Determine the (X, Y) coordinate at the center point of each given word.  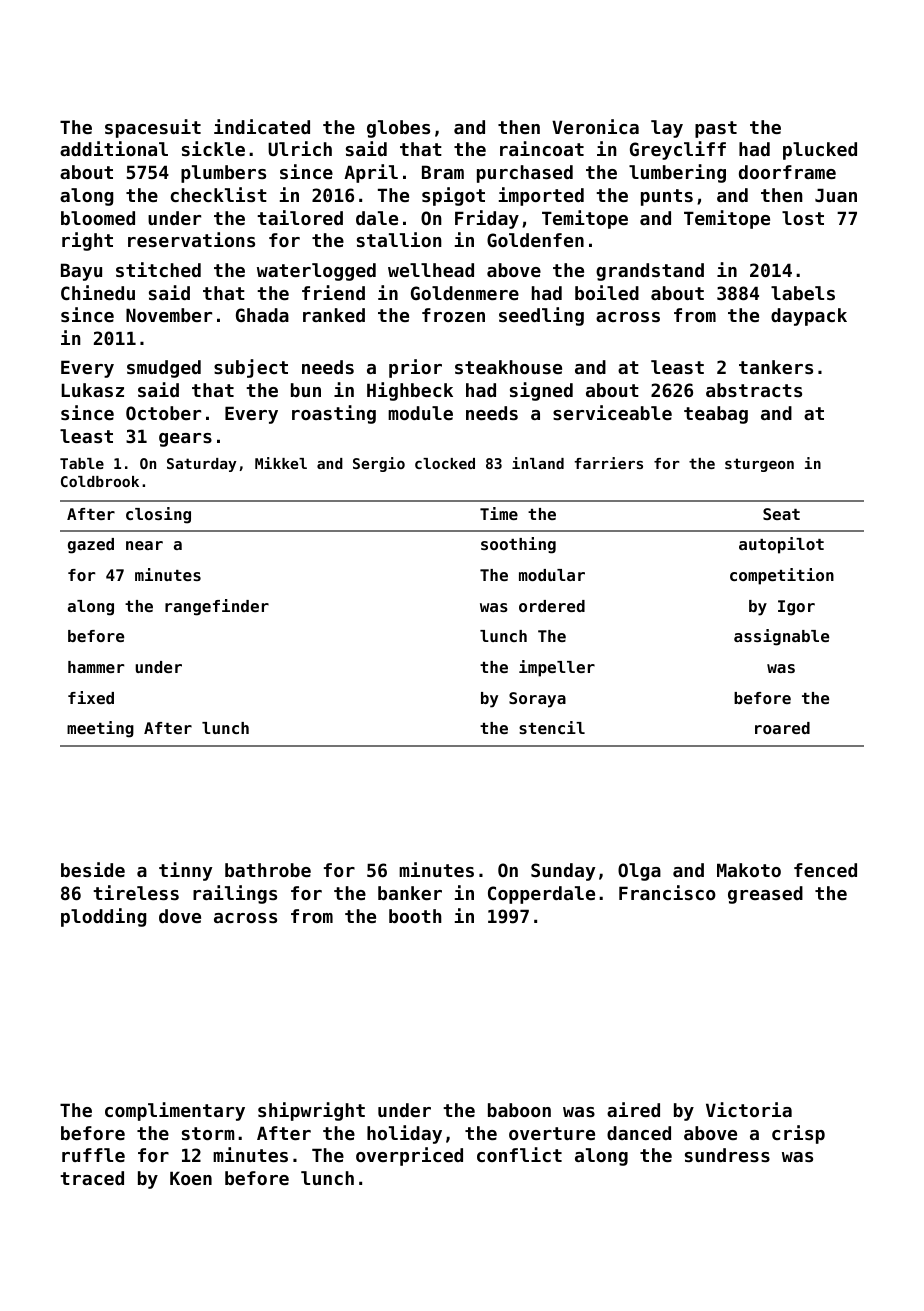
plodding (103, 917)
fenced (825, 870)
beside (93, 869)
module (420, 413)
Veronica (595, 126)
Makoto (749, 870)
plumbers (223, 174)
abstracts (754, 390)
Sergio (379, 464)
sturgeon (759, 465)
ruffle (93, 1155)
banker (410, 893)
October (163, 413)
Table (82, 463)
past (716, 129)
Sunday (563, 872)
